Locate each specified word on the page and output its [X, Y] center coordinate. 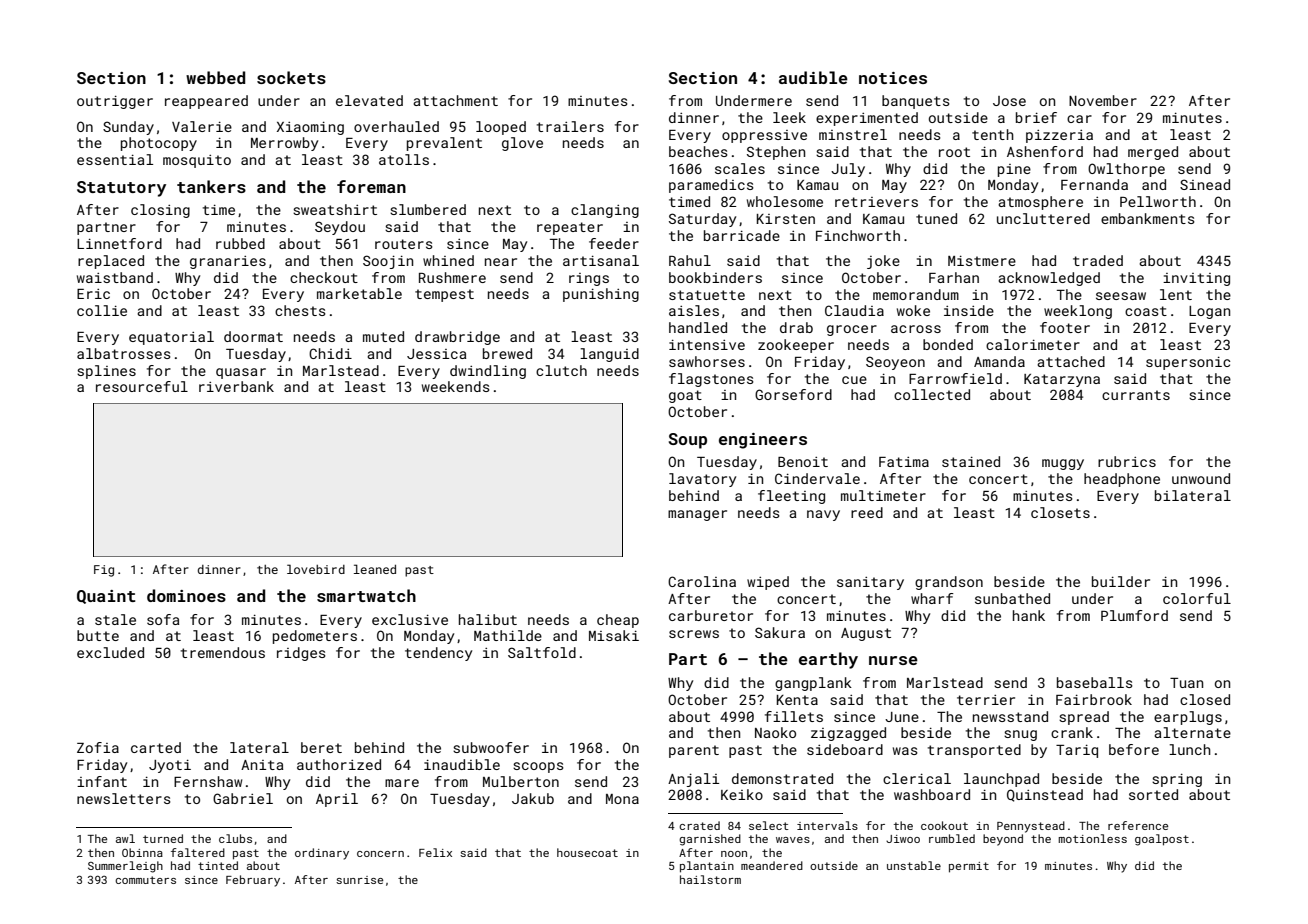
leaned [375, 569]
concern [380, 854]
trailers [570, 126]
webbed [215, 77]
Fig [104, 571]
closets [1060, 512]
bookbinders [715, 277]
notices [893, 78]
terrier [986, 700]
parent [694, 751]
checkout [324, 277]
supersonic [1188, 363]
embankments [1148, 218]
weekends [456, 386]
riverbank [236, 386]
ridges [301, 654]
